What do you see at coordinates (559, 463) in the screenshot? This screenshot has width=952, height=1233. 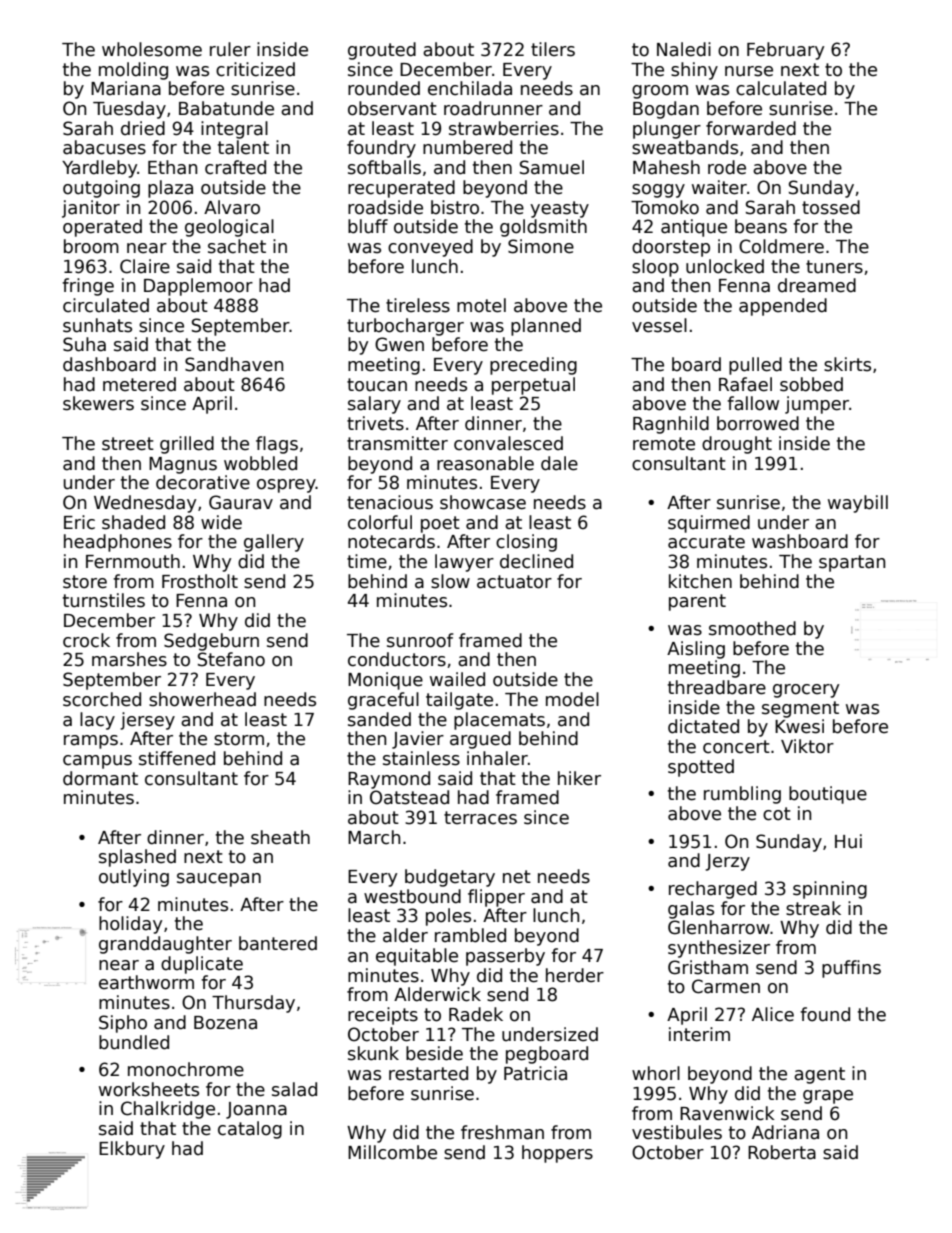 I see `dale` at bounding box center [559, 463].
